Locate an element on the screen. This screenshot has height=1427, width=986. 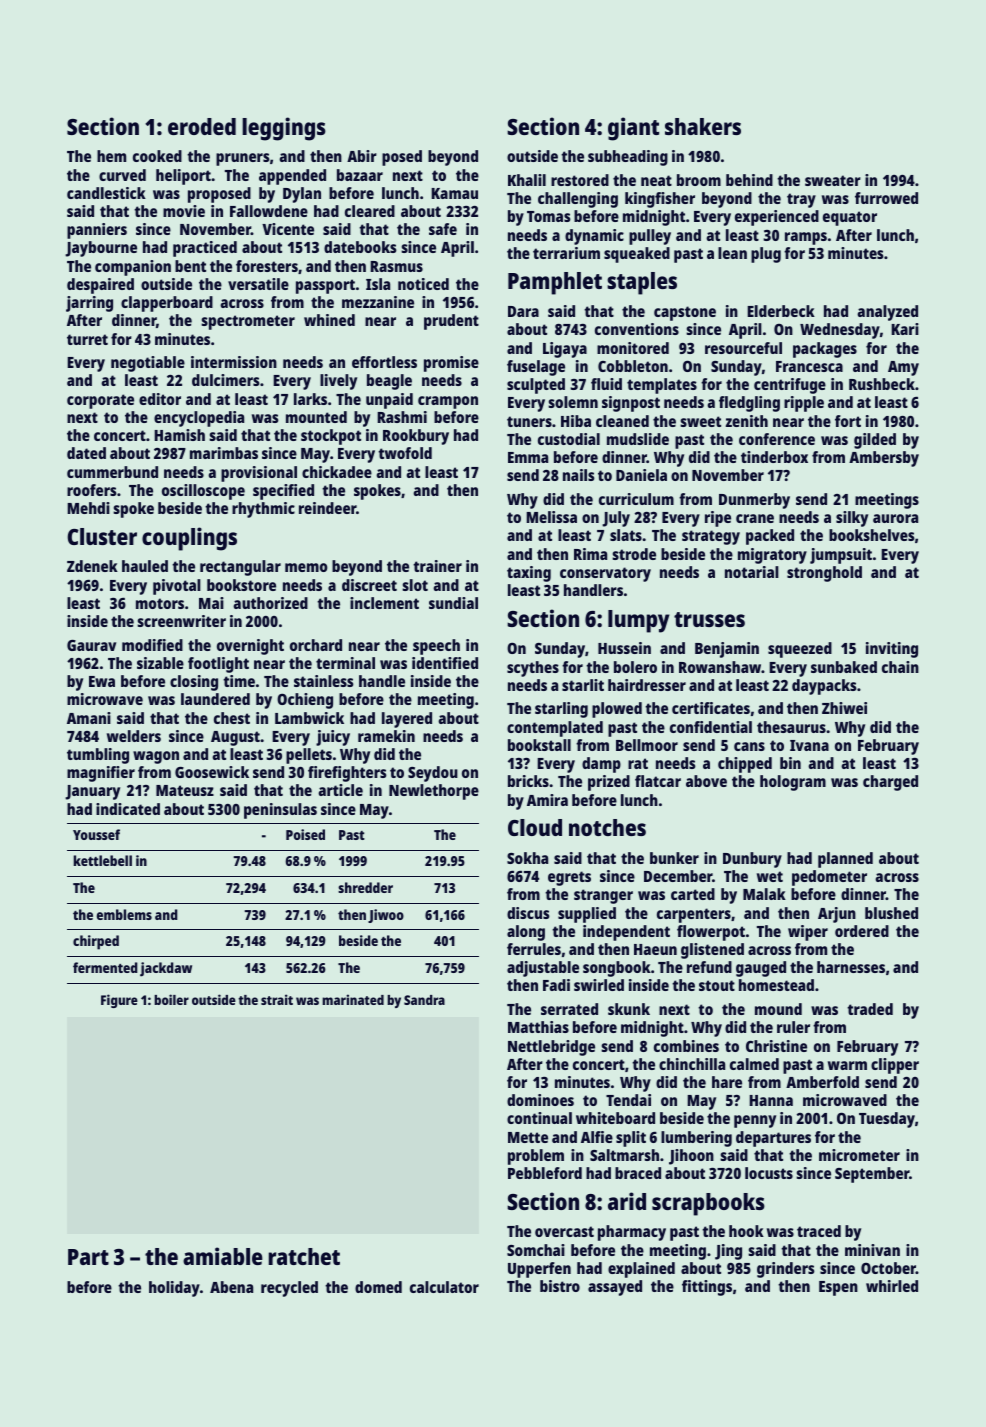
terminal is located at coordinates (345, 663).
